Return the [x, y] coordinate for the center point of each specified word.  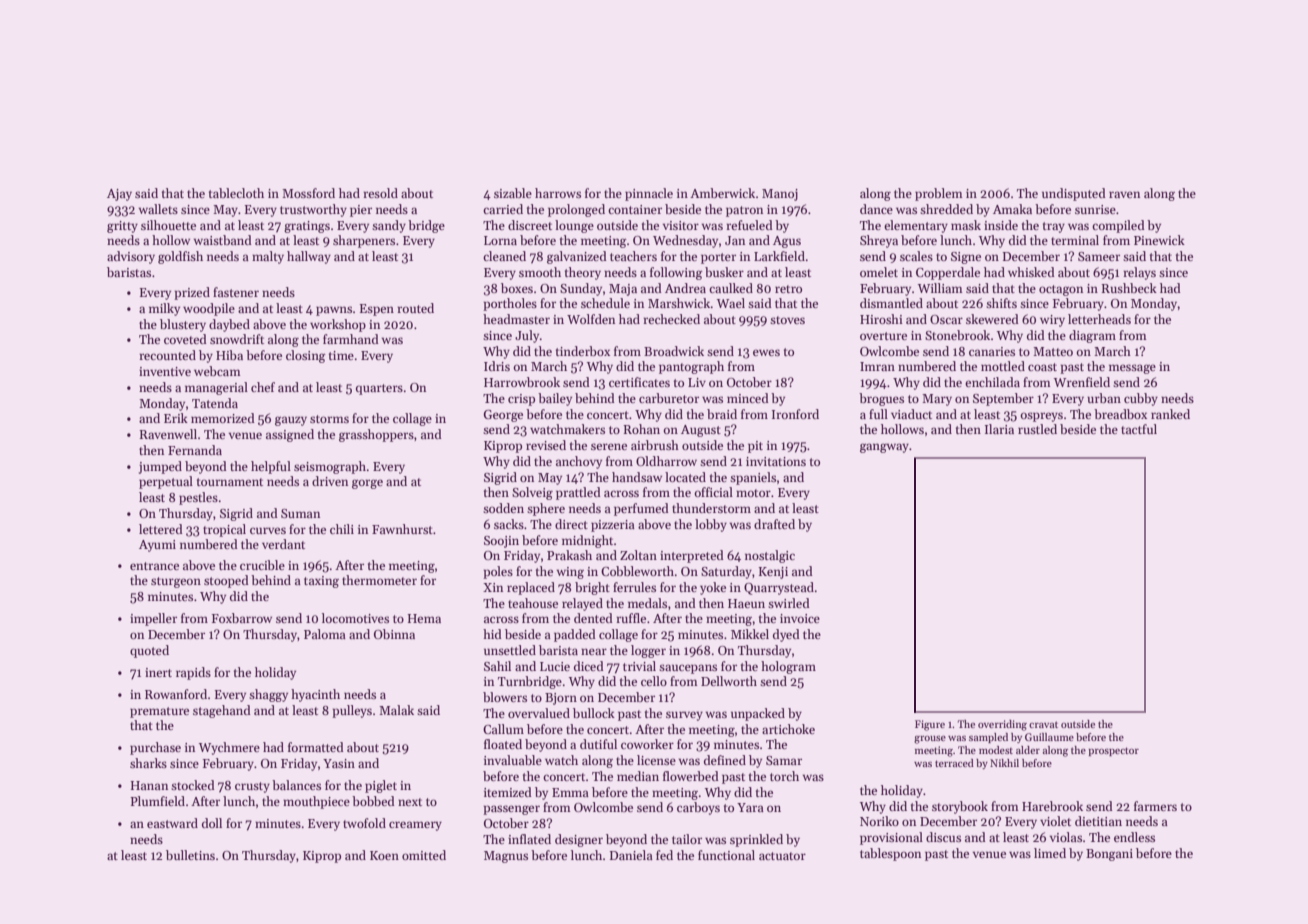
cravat [1043, 724]
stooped [226, 581]
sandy [389, 226]
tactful [1139, 429]
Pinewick [1159, 240]
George [503, 416]
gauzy [291, 421]
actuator [782, 856]
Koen [384, 855]
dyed [786, 635]
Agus [787, 242]
